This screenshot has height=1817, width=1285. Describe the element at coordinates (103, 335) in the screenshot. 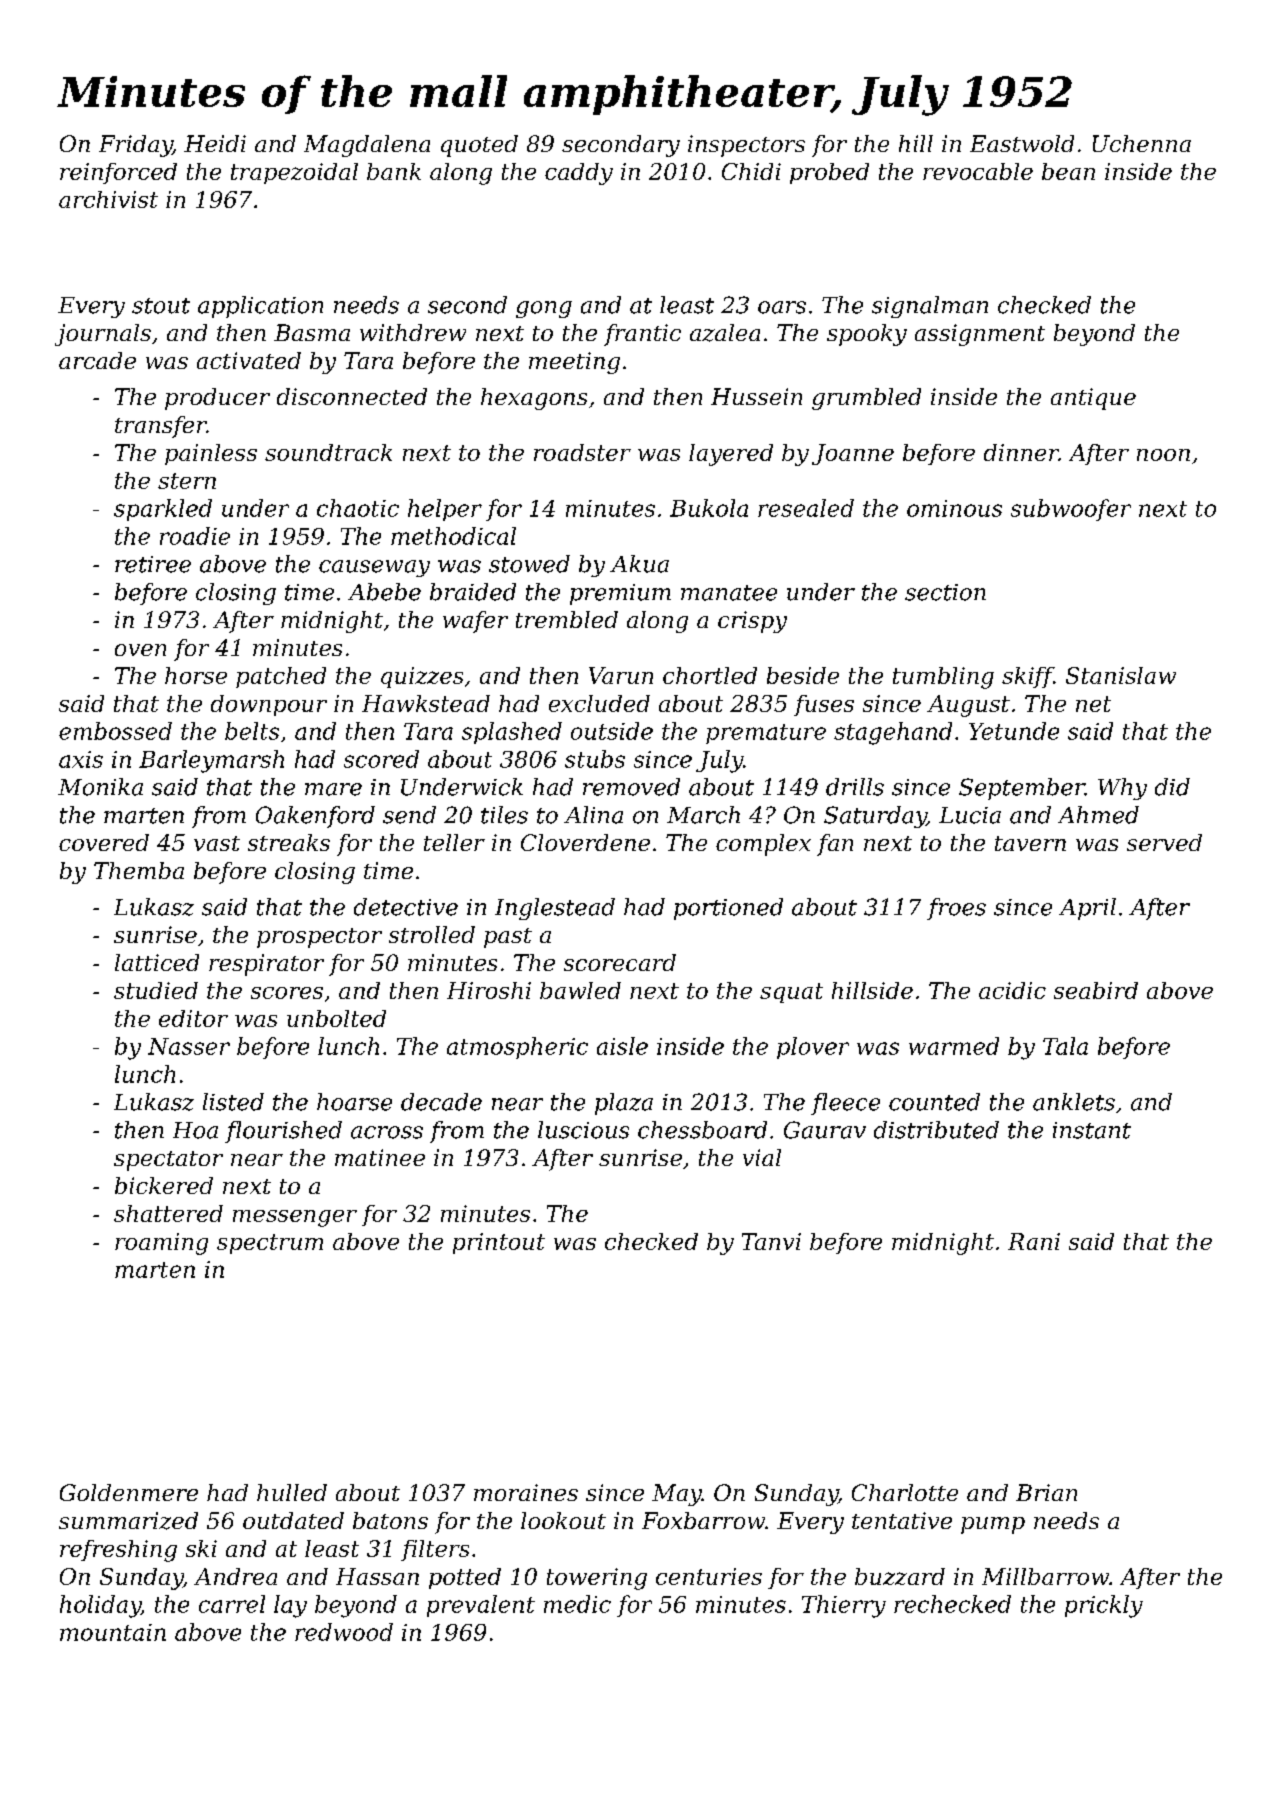

I see `journals` at that location.
